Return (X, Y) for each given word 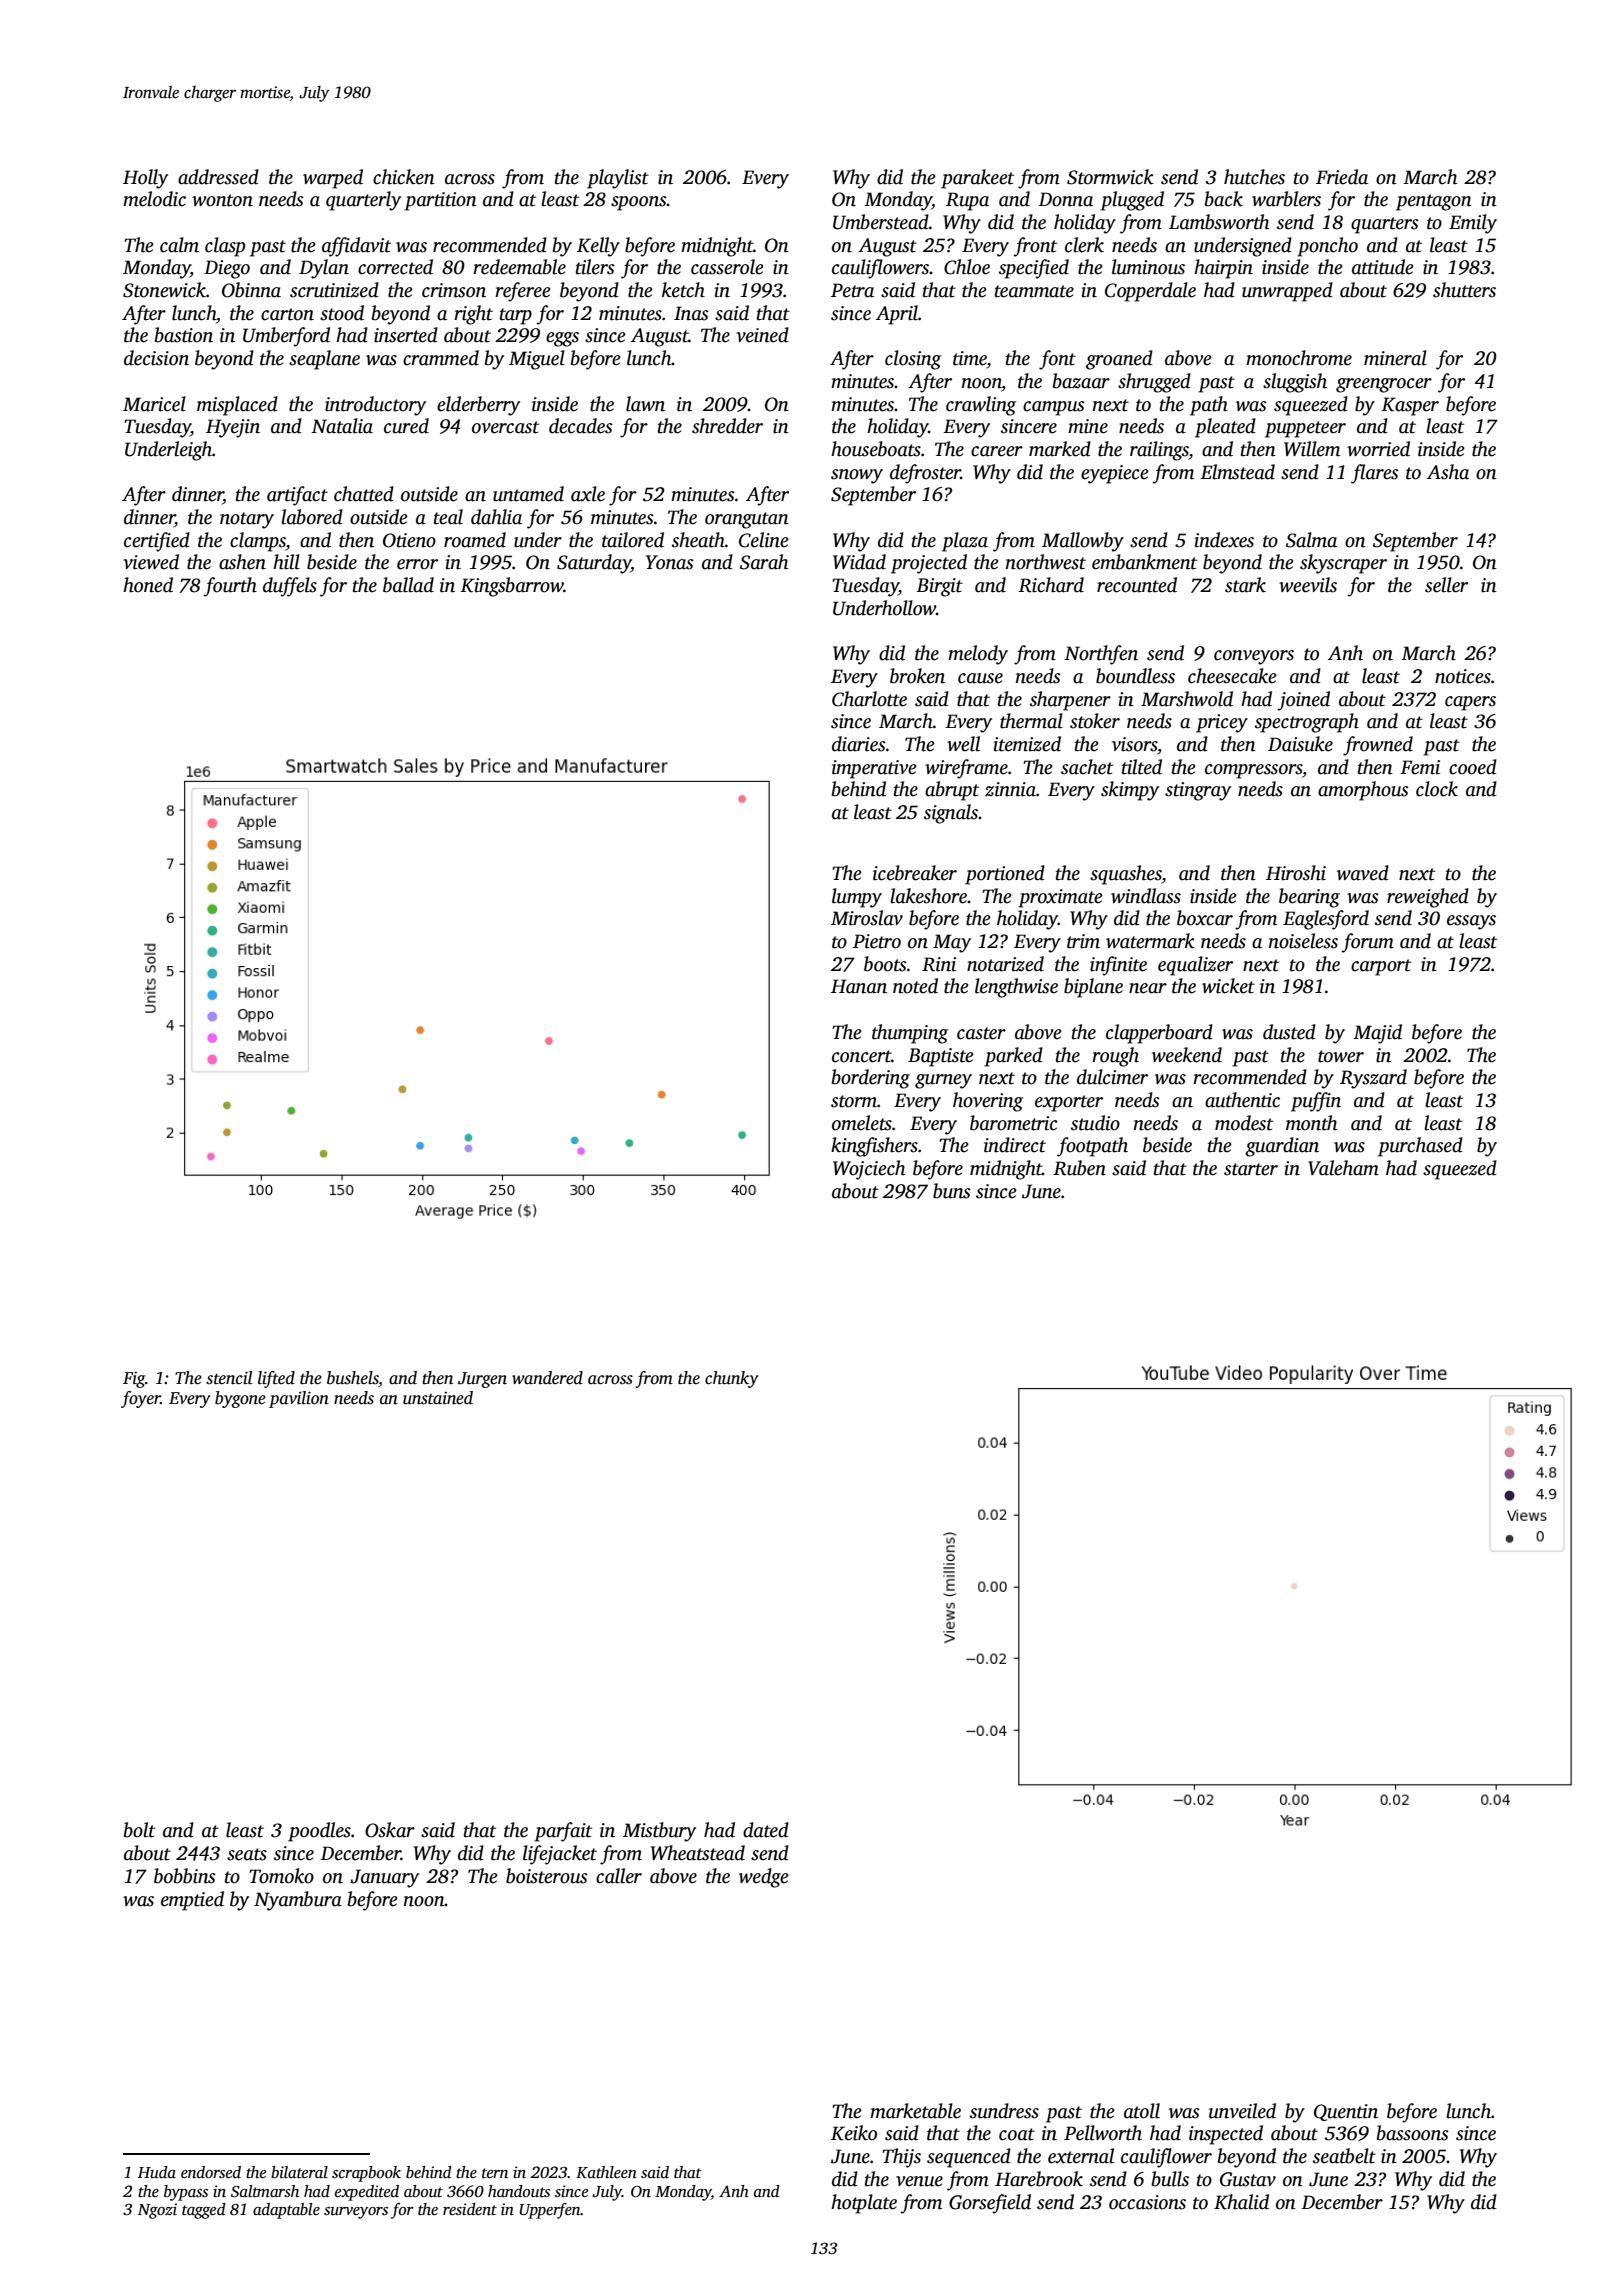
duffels (290, 587)
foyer (140, 1399)
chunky (731, 1379)
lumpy (857, 898)
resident (470, 2209)
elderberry (478, 406)
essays (1471, 922)
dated (766, 1830)
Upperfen (550, 2211)
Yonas (670, 562)
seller (1446, 585)
